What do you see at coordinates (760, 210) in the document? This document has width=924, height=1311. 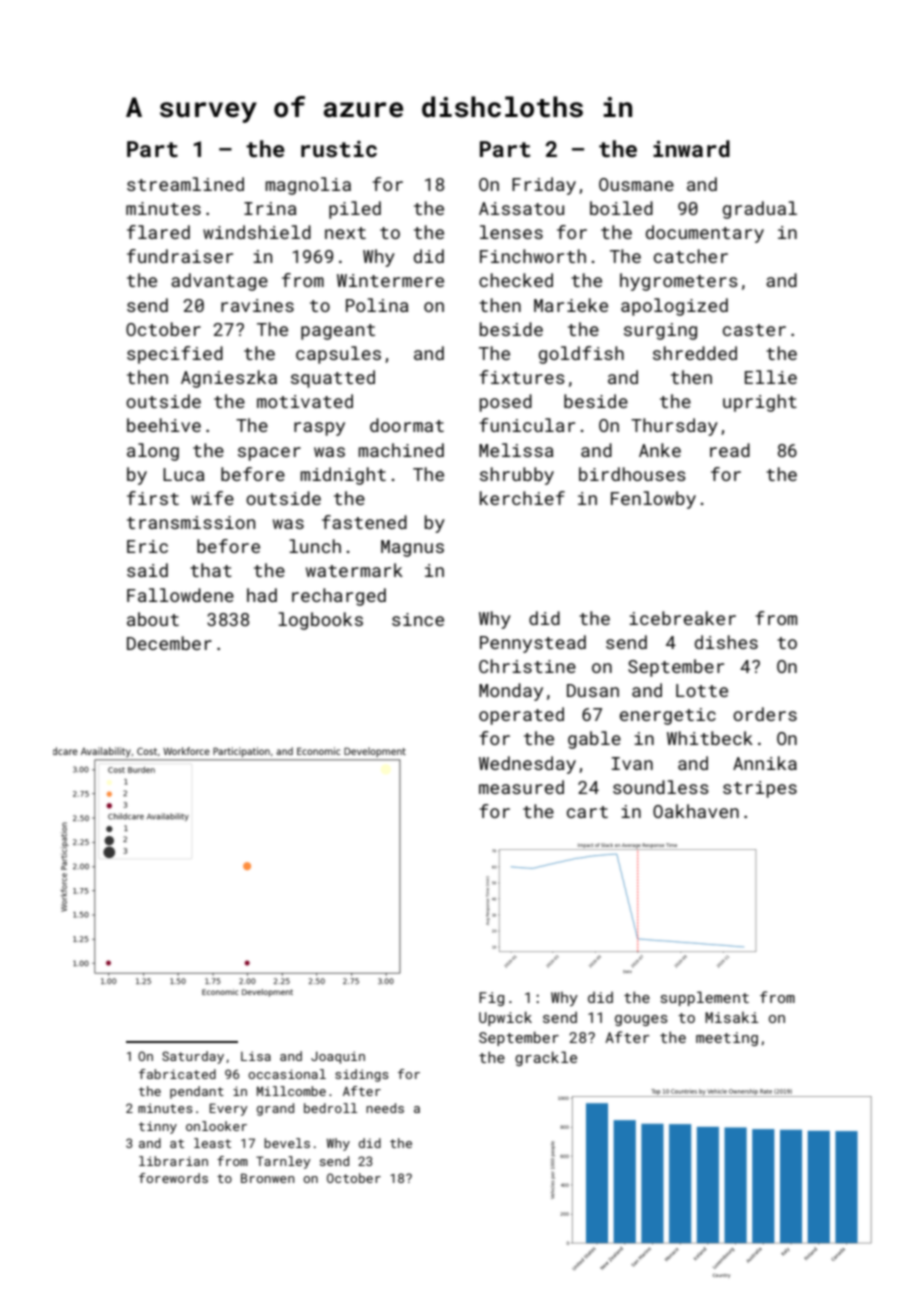 I see `gradual` at bounding box center [760, 210].
